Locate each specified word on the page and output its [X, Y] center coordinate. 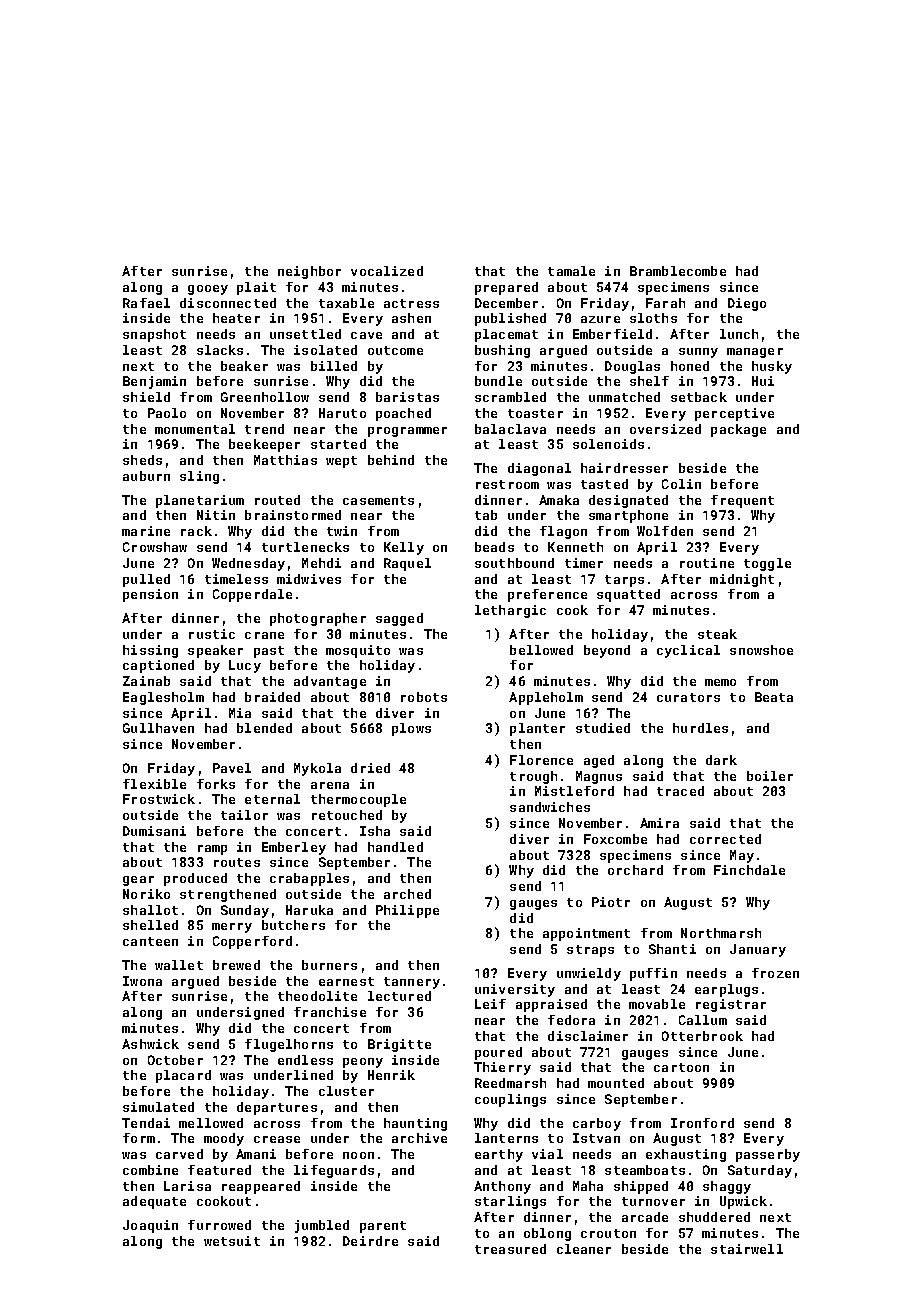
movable [657, 1004]
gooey [208, 290]
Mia [240, 713]
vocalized [387, 271]
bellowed [541, 650]
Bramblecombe [678, 271]
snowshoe [761, 650]
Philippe [407, 911]
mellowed [211, 1123]
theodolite [317, 996]
